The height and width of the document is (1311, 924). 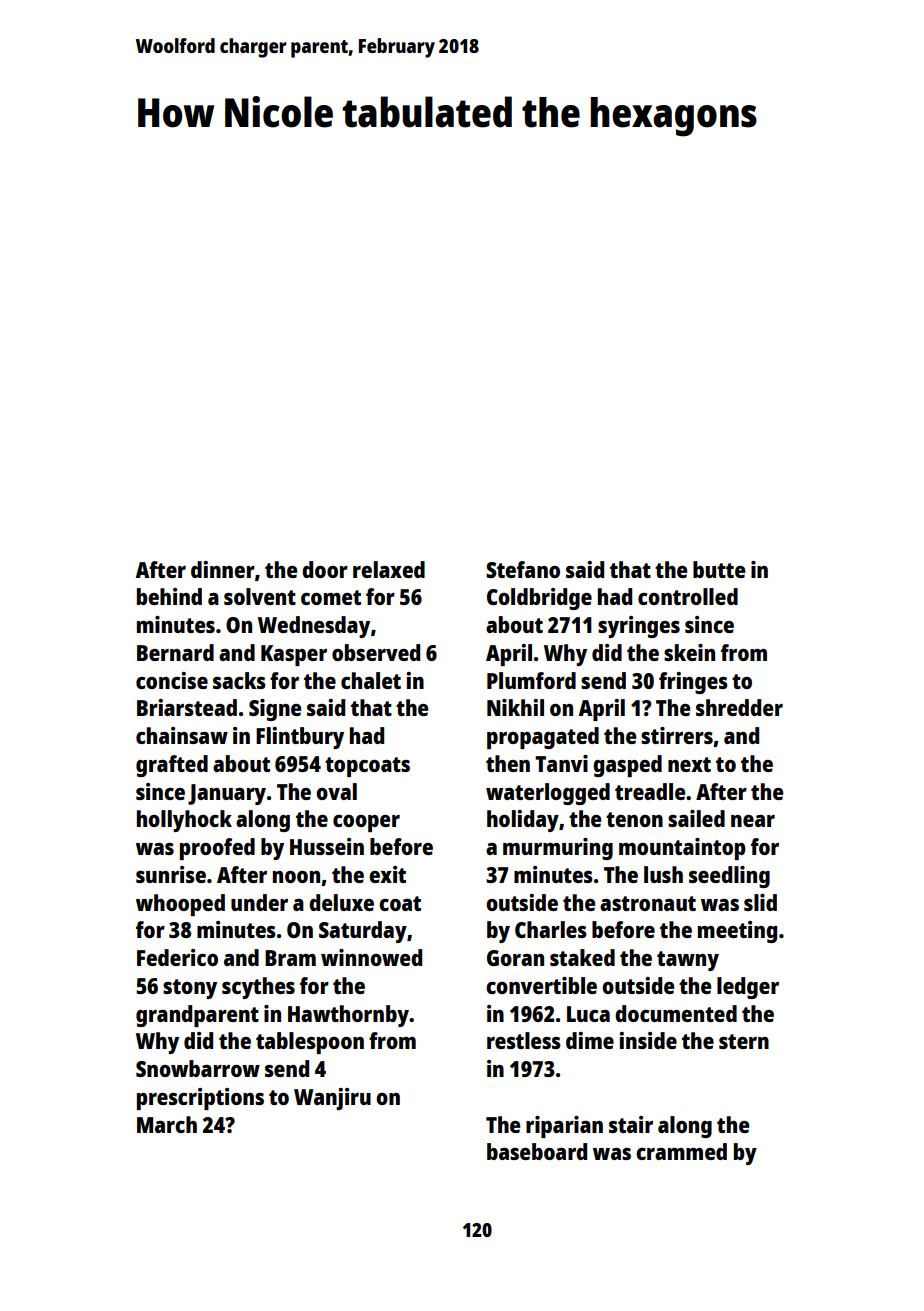 What do you see at coordinates (223, 569) in the document?
I see `dinner` at bounding box center [223, 569].
